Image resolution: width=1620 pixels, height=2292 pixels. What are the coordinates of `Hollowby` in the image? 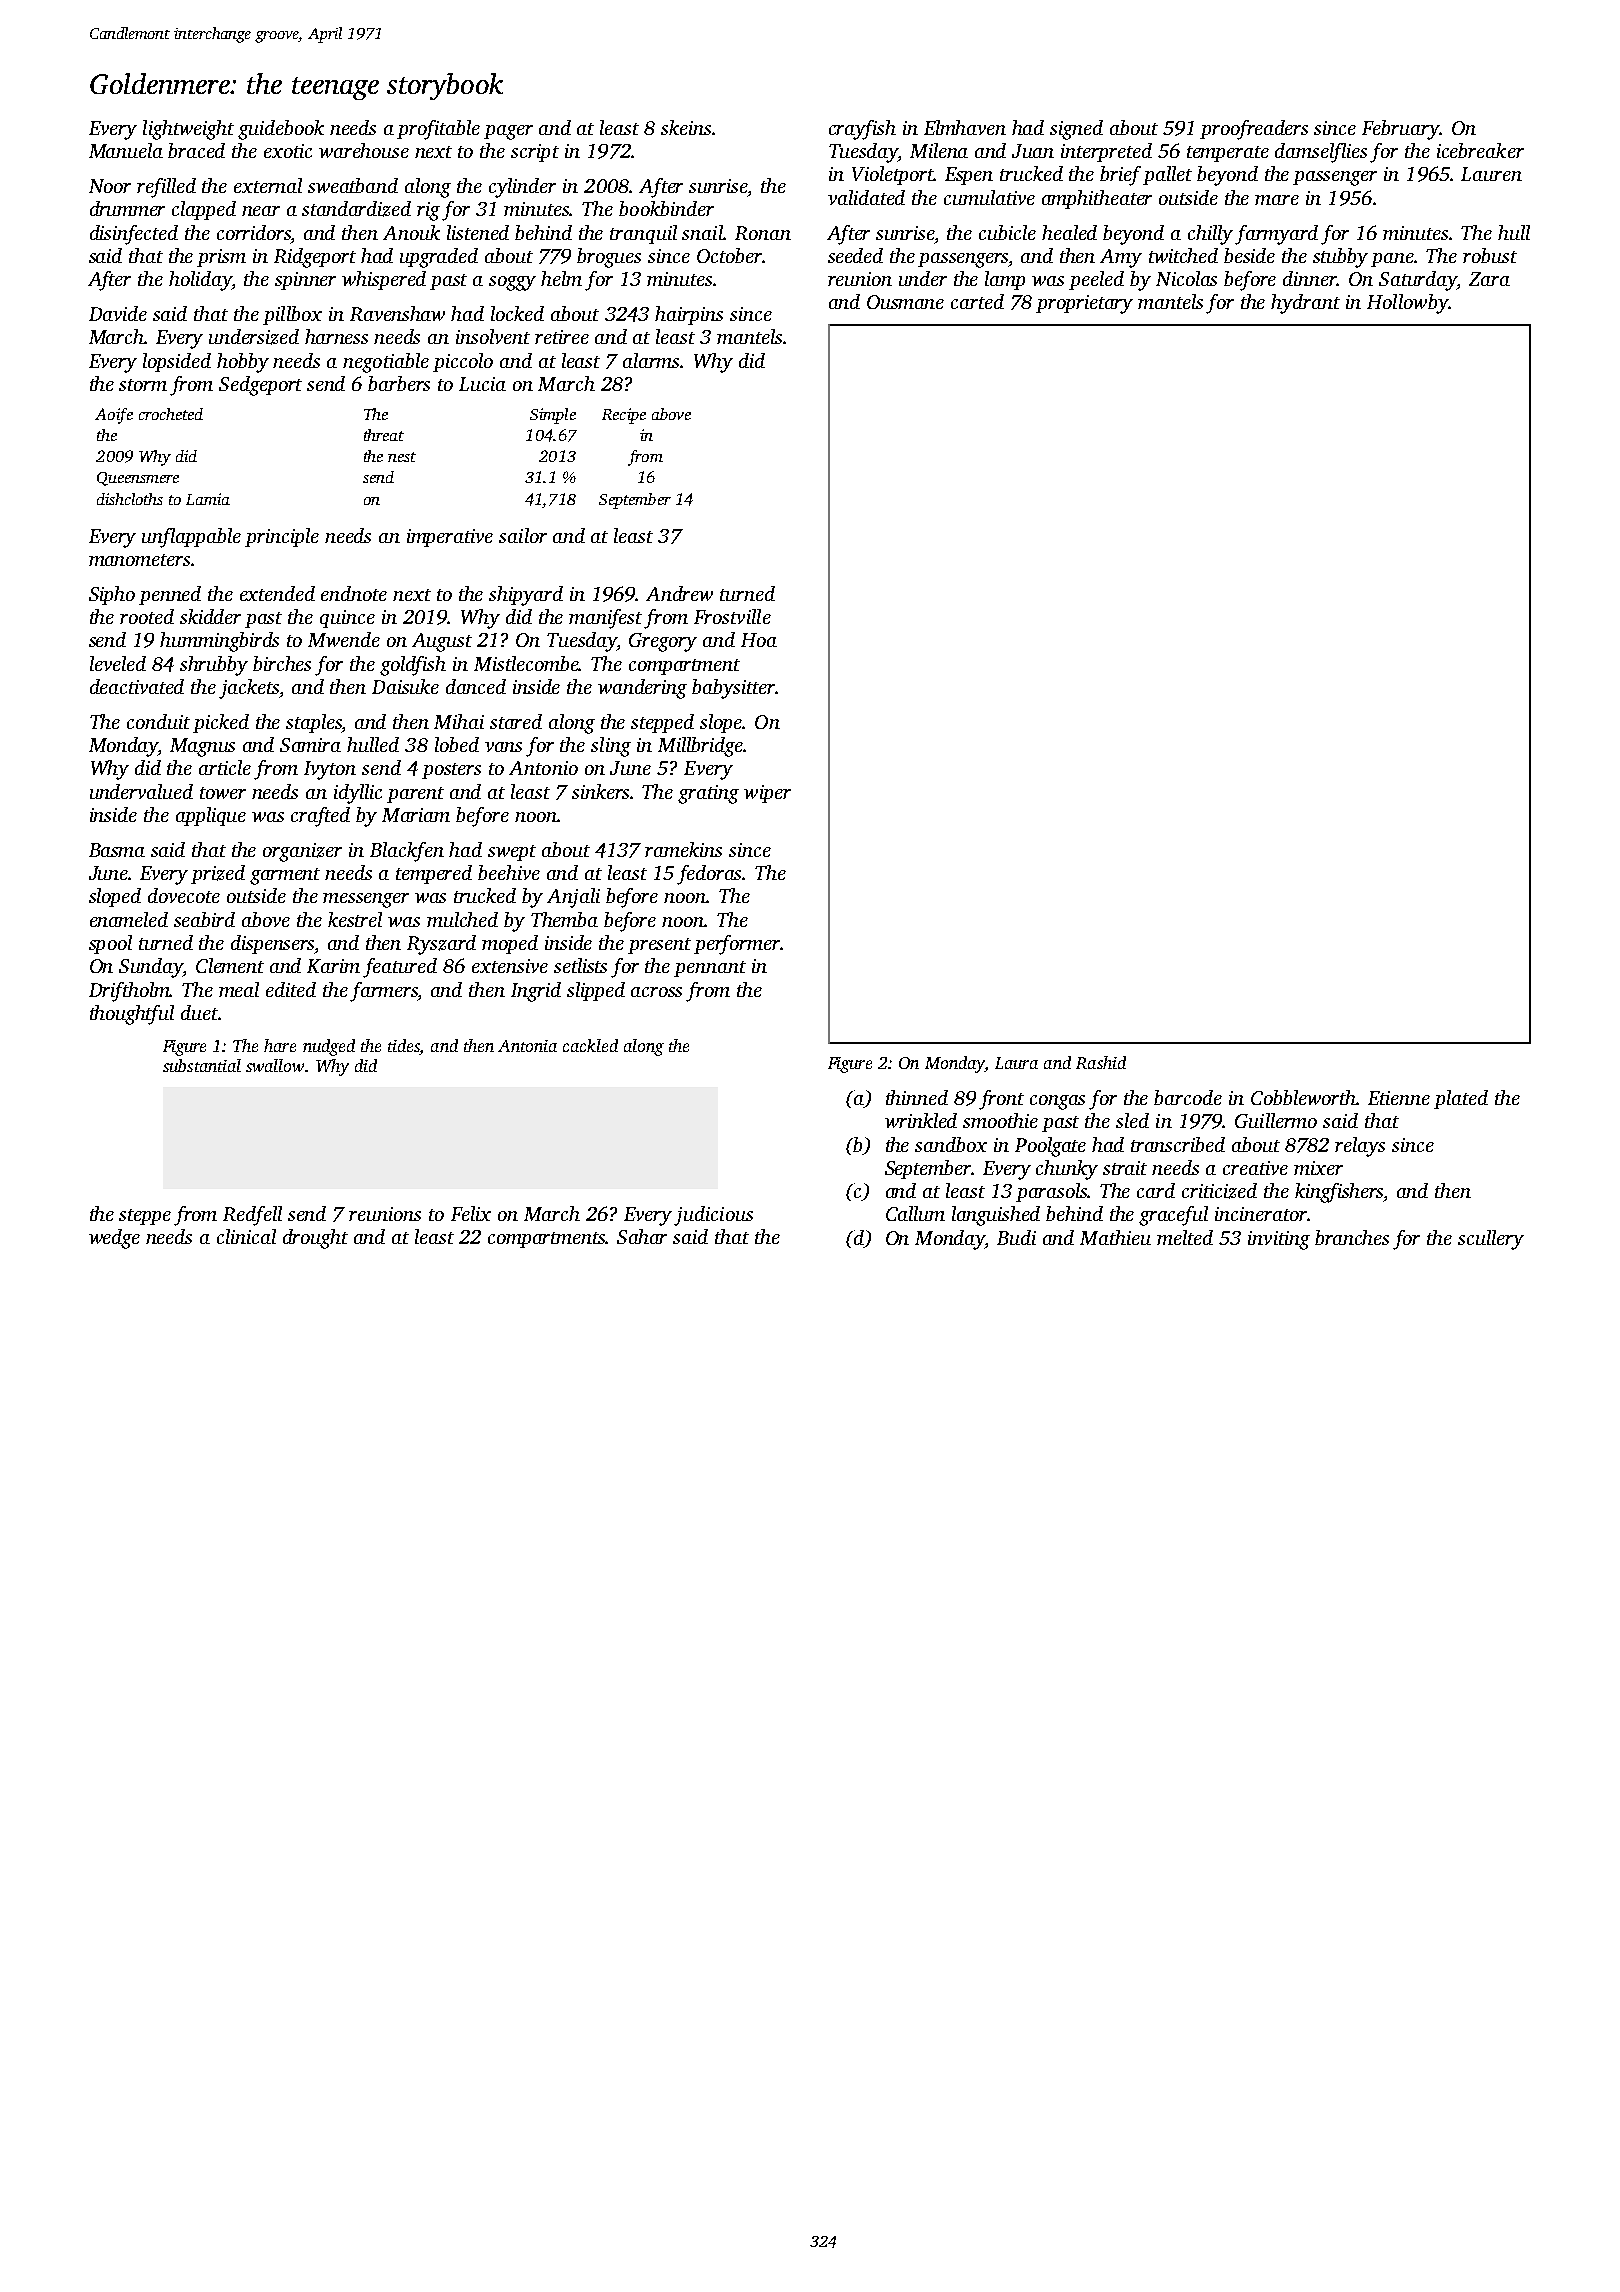 It's located at (1407, 304).
